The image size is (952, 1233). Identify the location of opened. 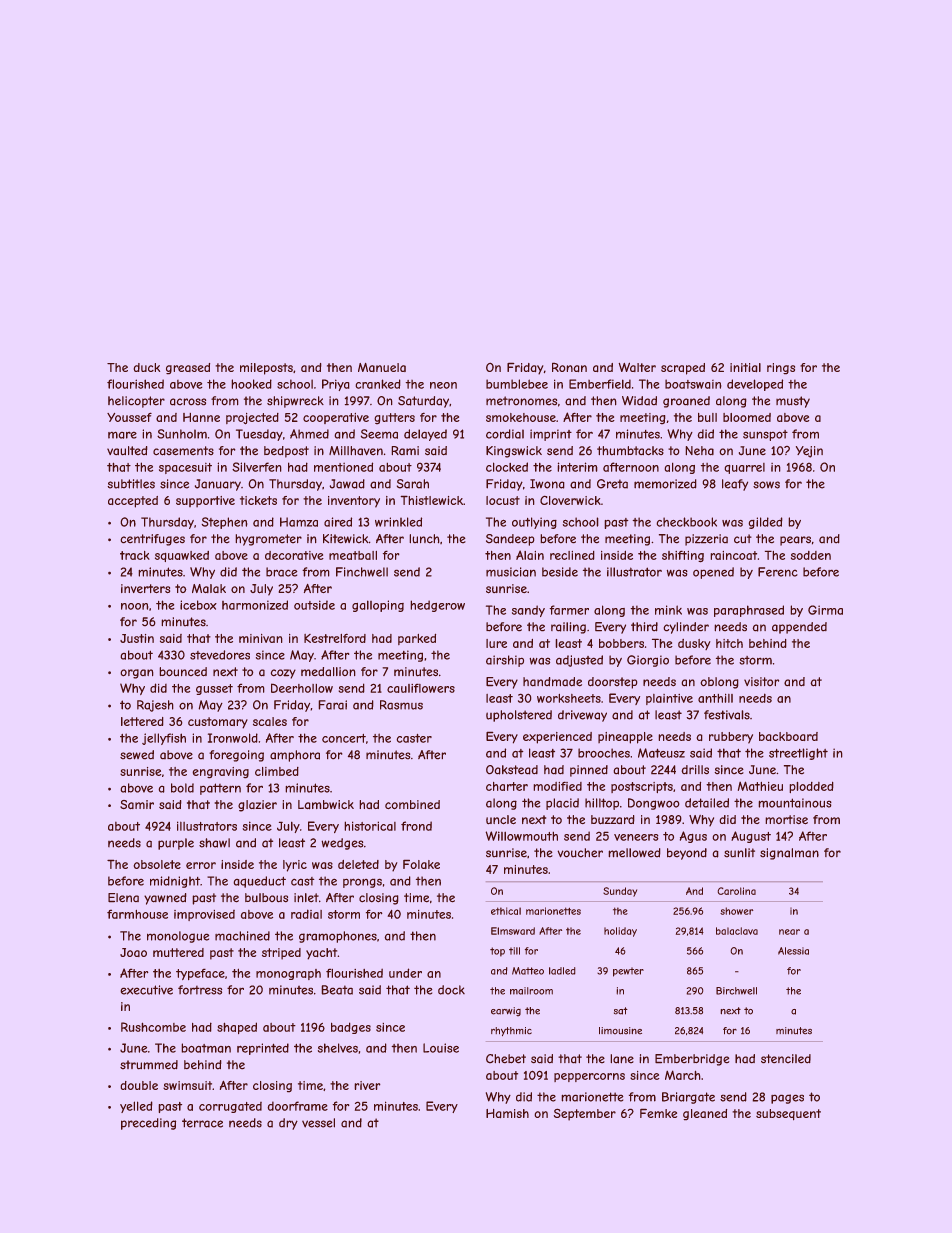
(713, 573).
